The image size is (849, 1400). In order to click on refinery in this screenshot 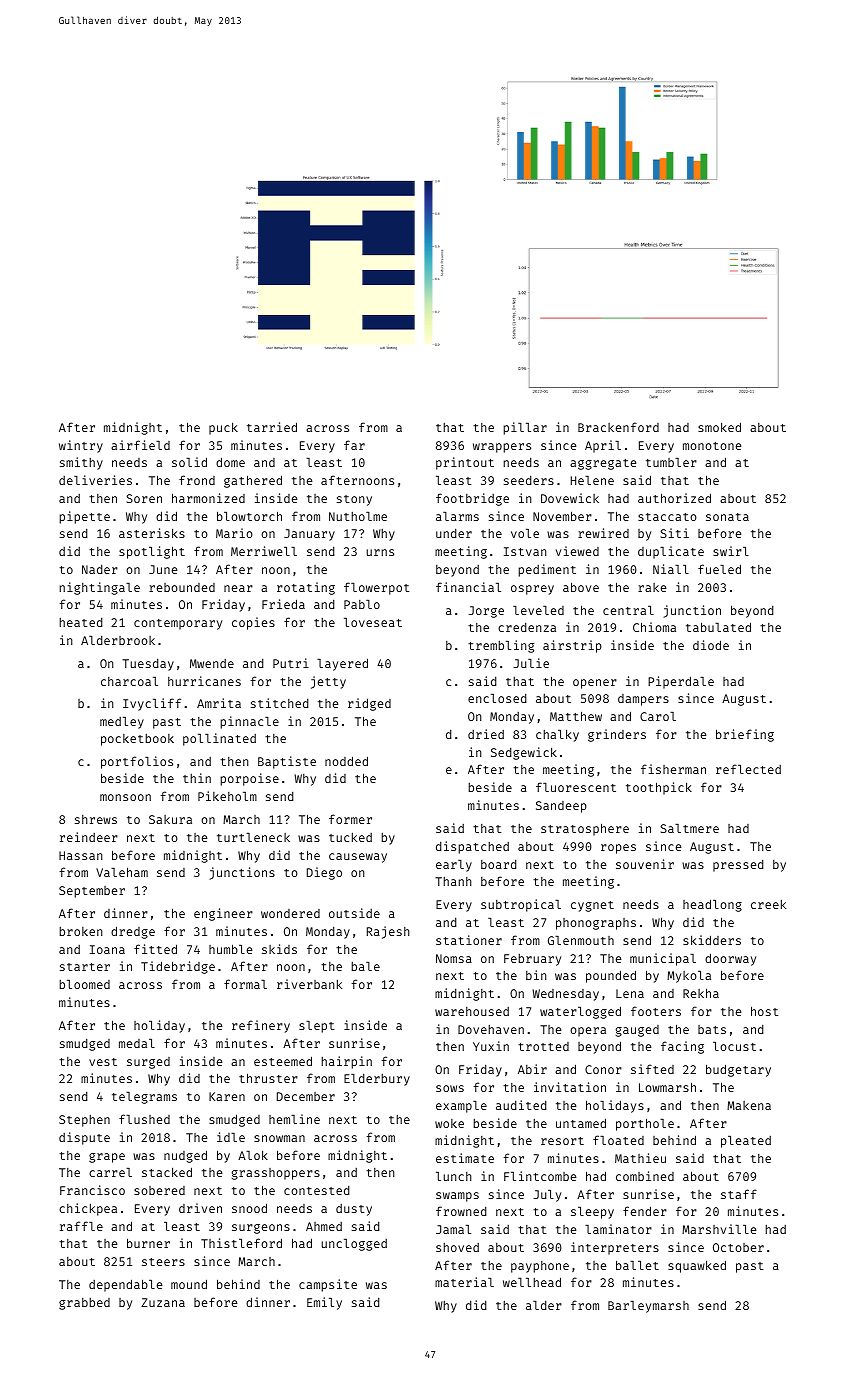, I will do `click(261, 1026)`.
